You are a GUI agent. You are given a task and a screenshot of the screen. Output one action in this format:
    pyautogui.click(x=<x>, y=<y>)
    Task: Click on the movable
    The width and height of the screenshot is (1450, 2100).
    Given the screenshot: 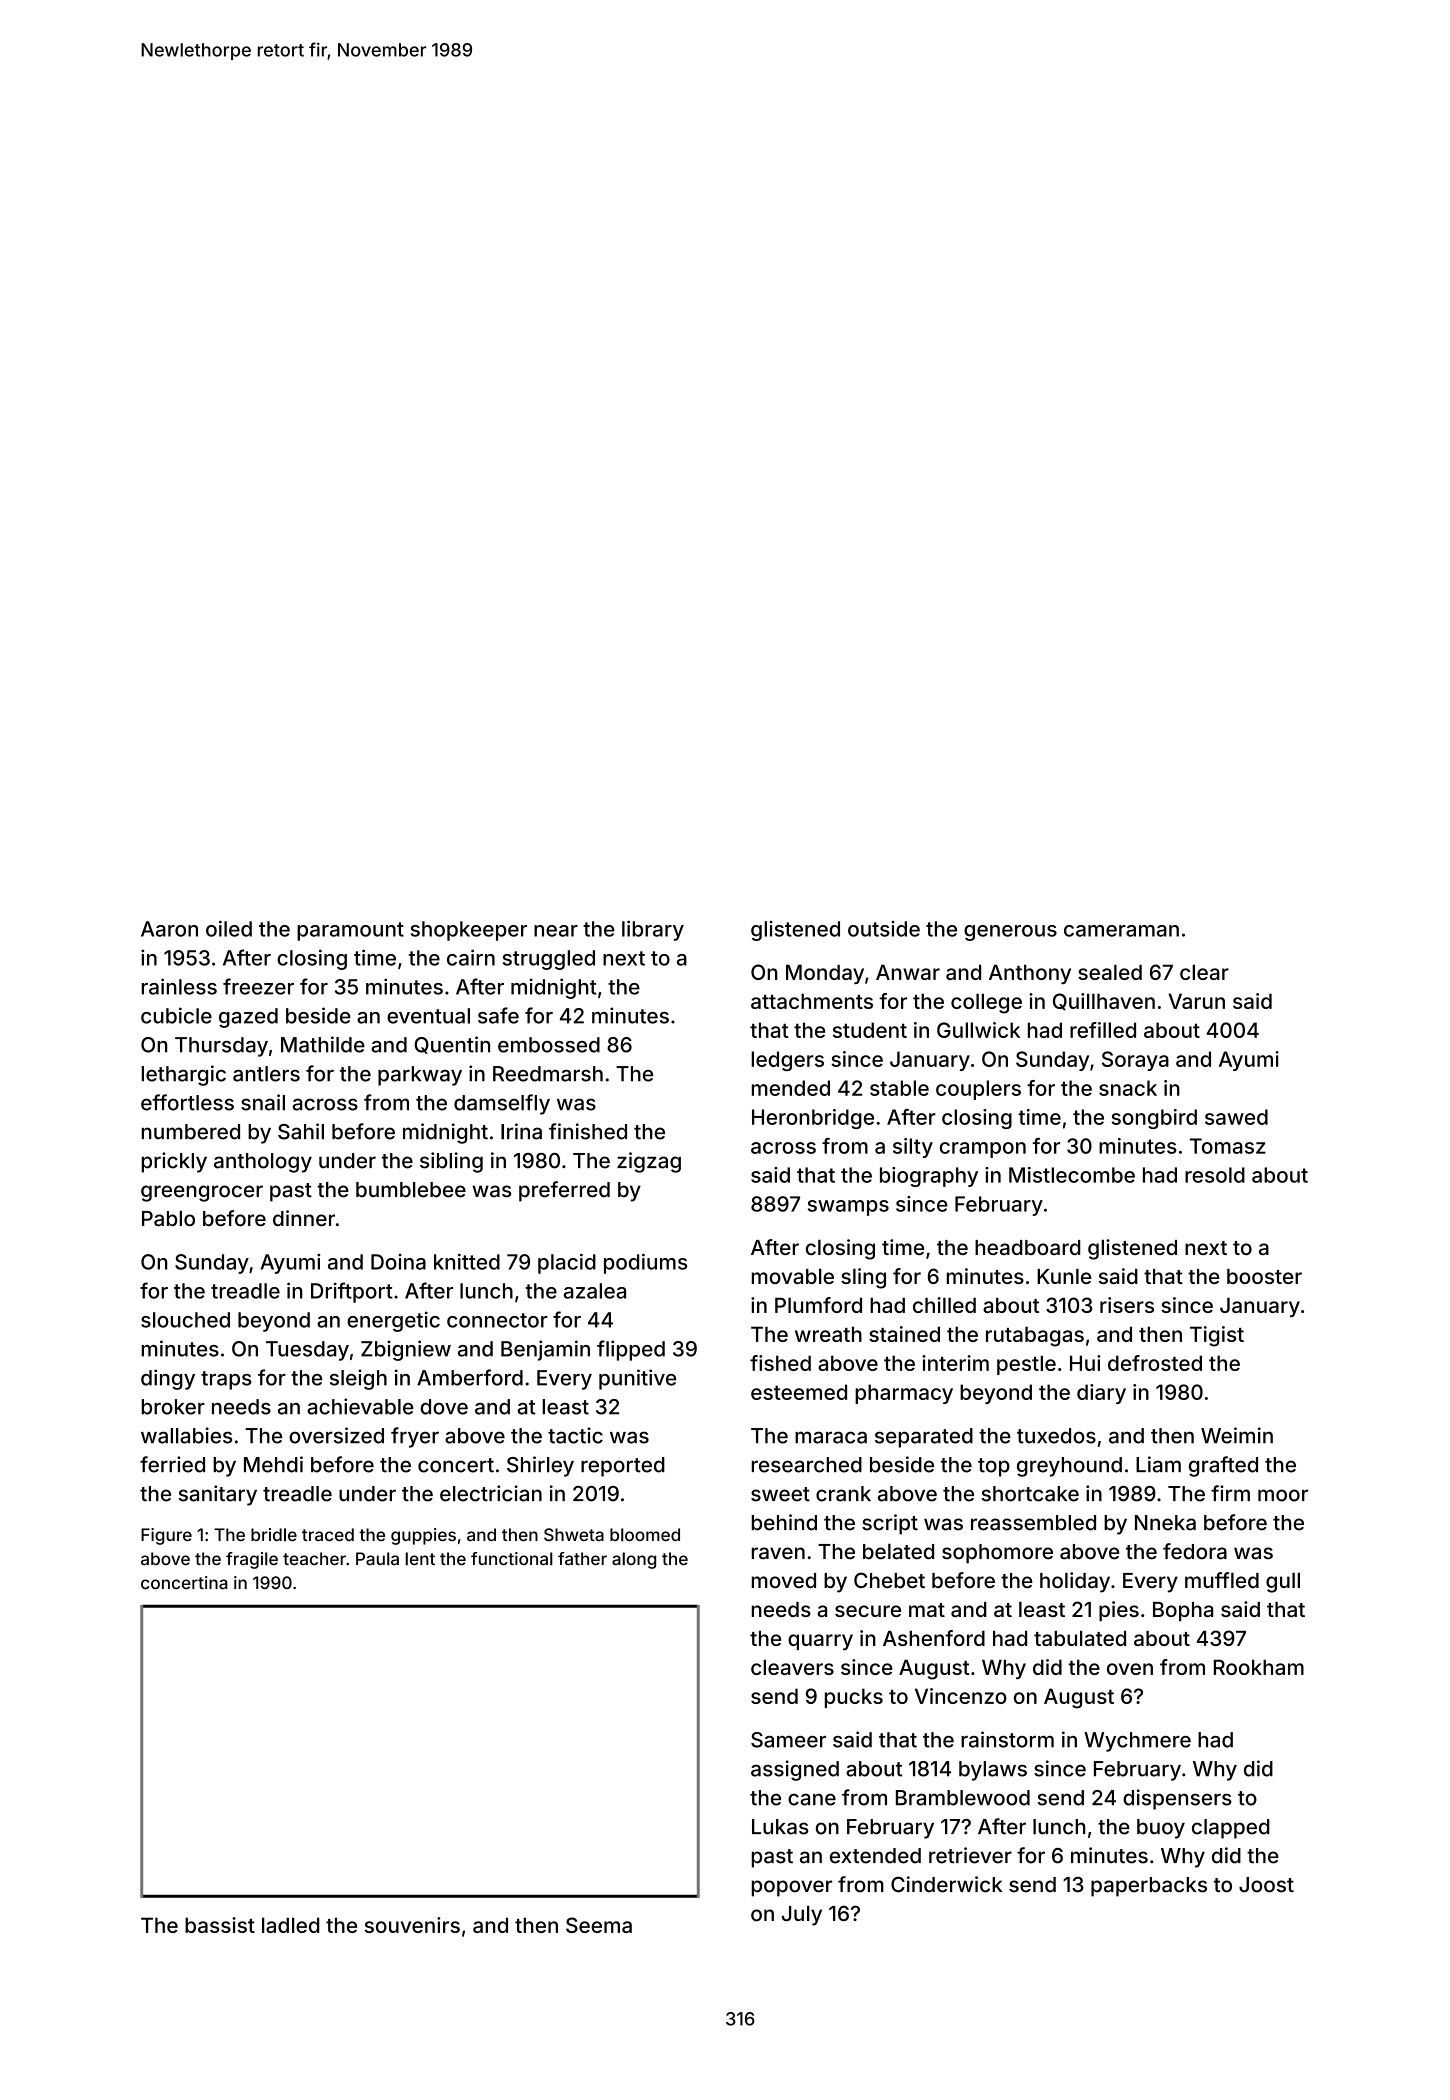 What is the action you would take?
    pyautogui.click(x=793, y=1276)
